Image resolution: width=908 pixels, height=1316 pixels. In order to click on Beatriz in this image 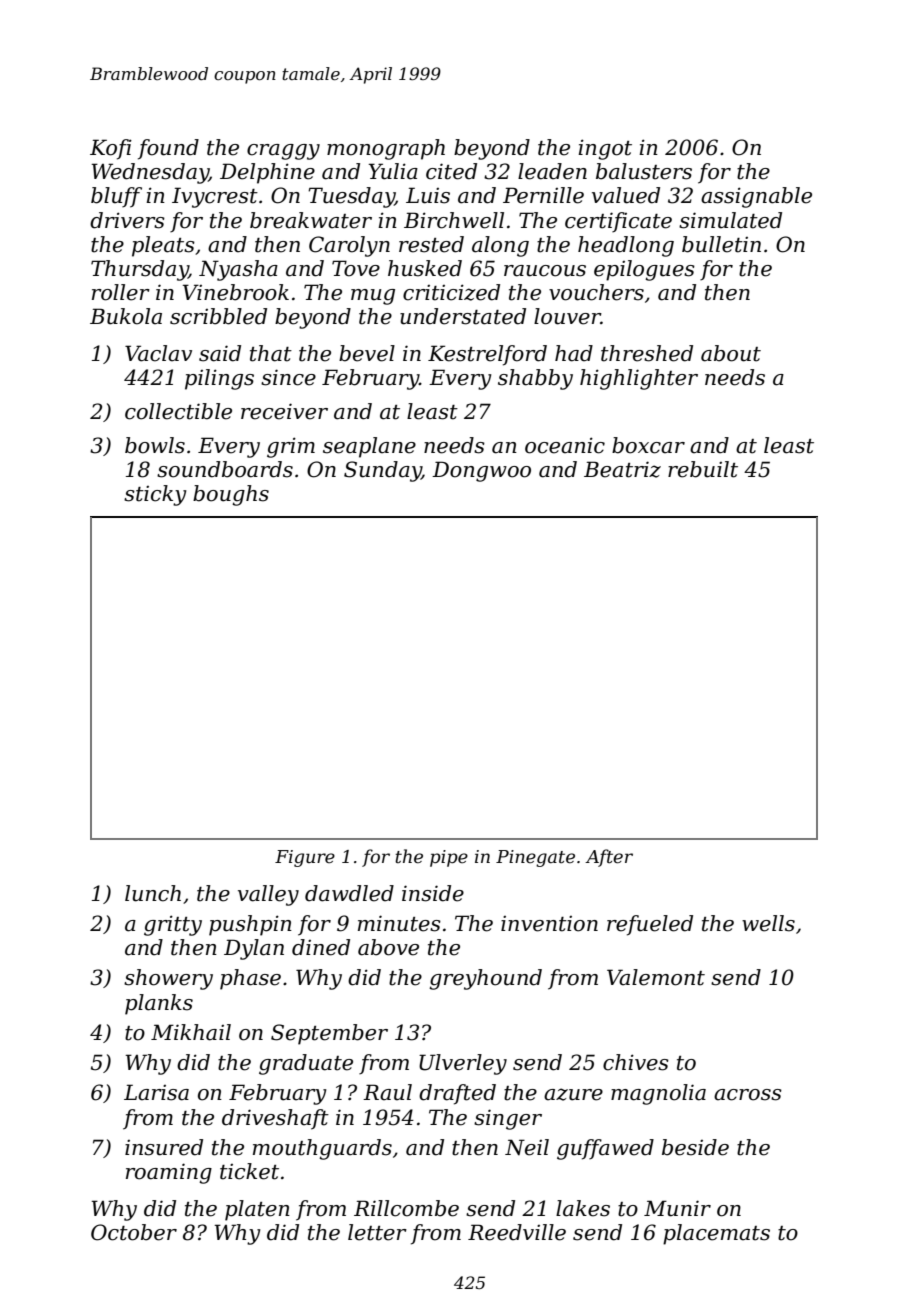, I will do `click(622, 469)`.
